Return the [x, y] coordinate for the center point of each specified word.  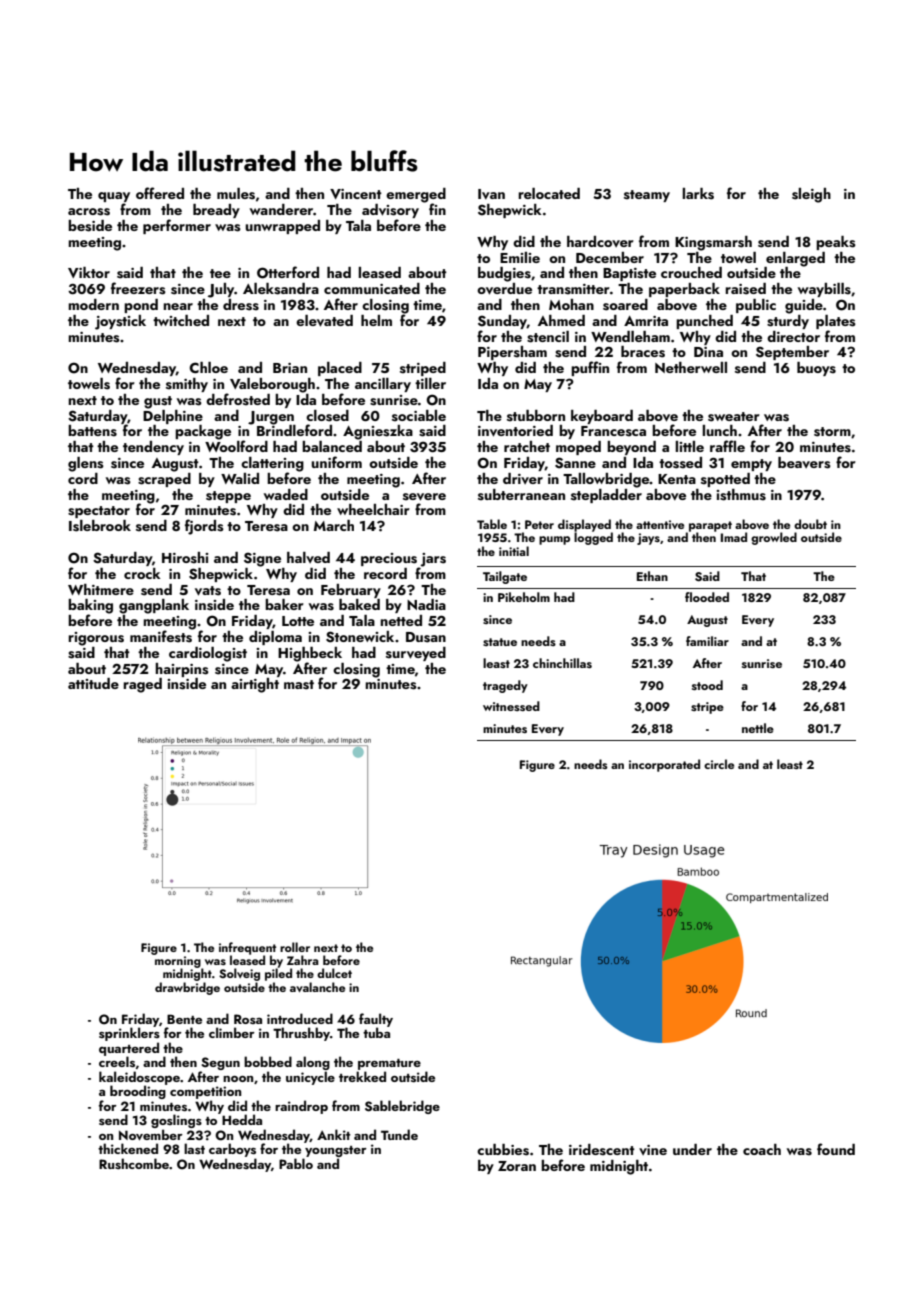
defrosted [238, 399]
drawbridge [187, 988]
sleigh [811, 195]
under [692, 1149]
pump [554, 540]
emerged [416, 195]
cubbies [503, 1150]
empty [751, 465]
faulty [376, 1020]
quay [114, 197]
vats [208, 591]
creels [117, 1061]
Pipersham [512, 353]
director [793, 336]
